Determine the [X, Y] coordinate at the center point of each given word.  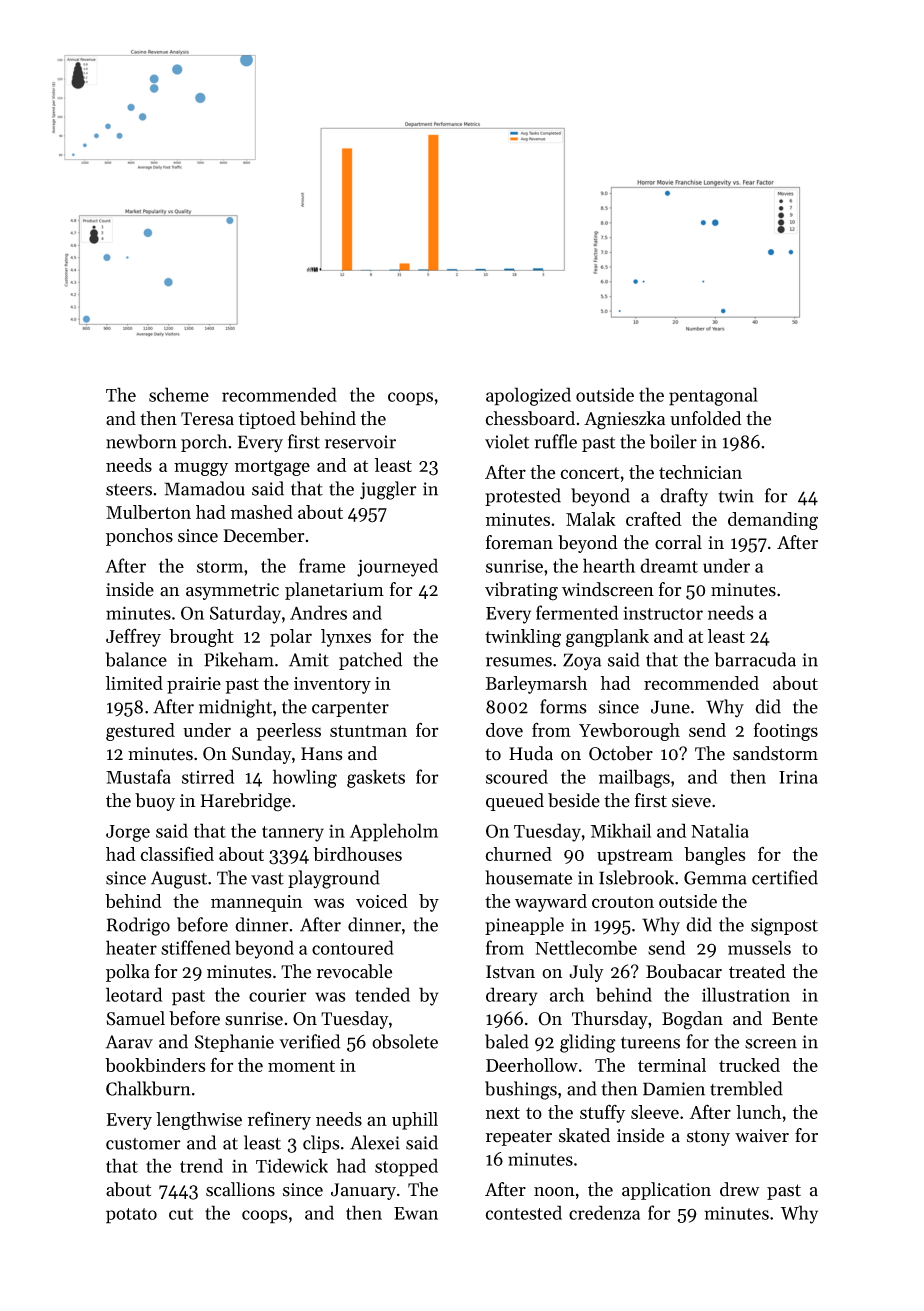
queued [515, 802]
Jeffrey [133, 637]
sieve [691, 801]
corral [678, 542]
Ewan [416, 1213]
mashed [262, 512]
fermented [577, 612]
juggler [388, 490]
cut [181, 1214]
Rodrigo [138, 926]
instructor [663, 613]
